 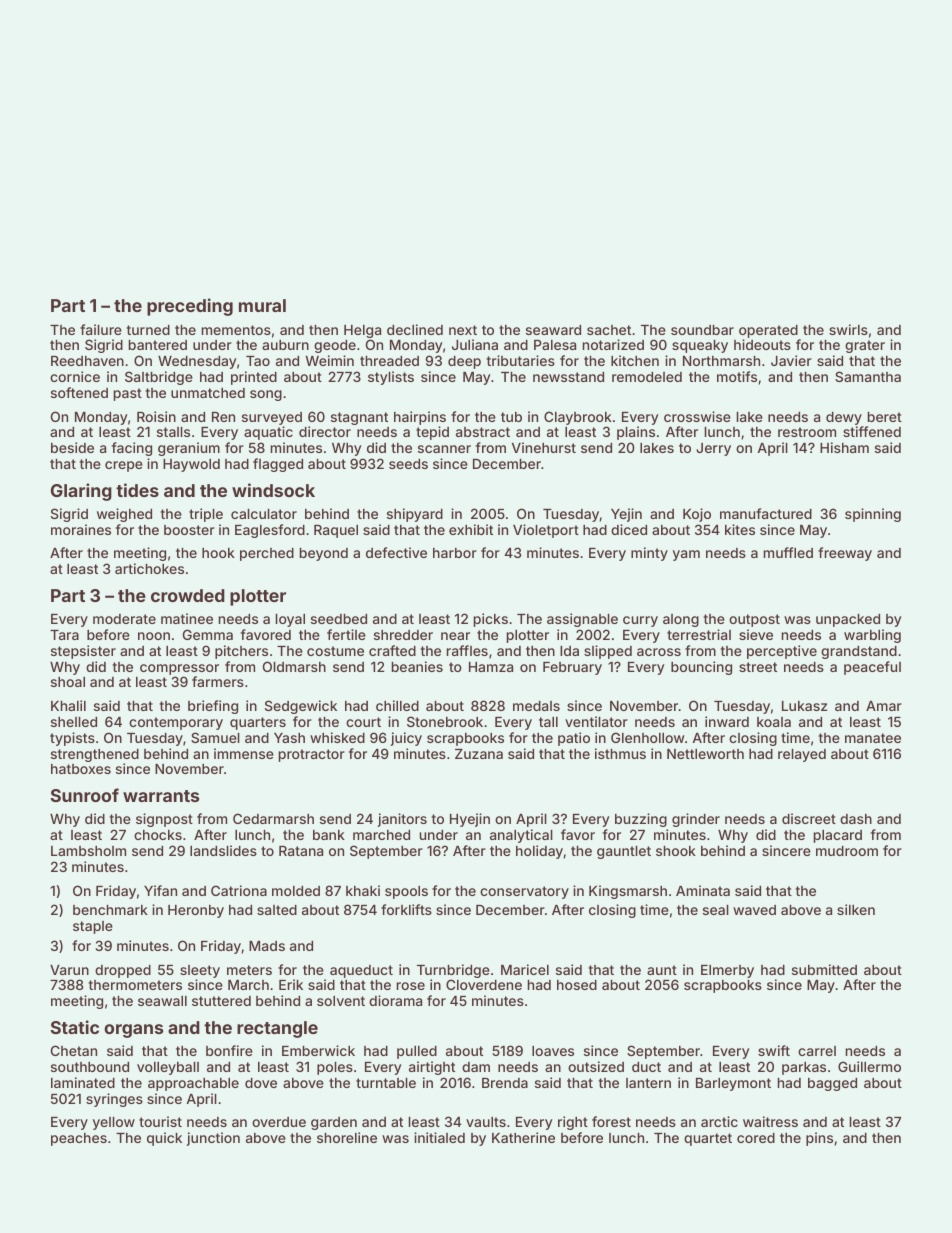 I want to click on next, so click(x=463, y=330).
